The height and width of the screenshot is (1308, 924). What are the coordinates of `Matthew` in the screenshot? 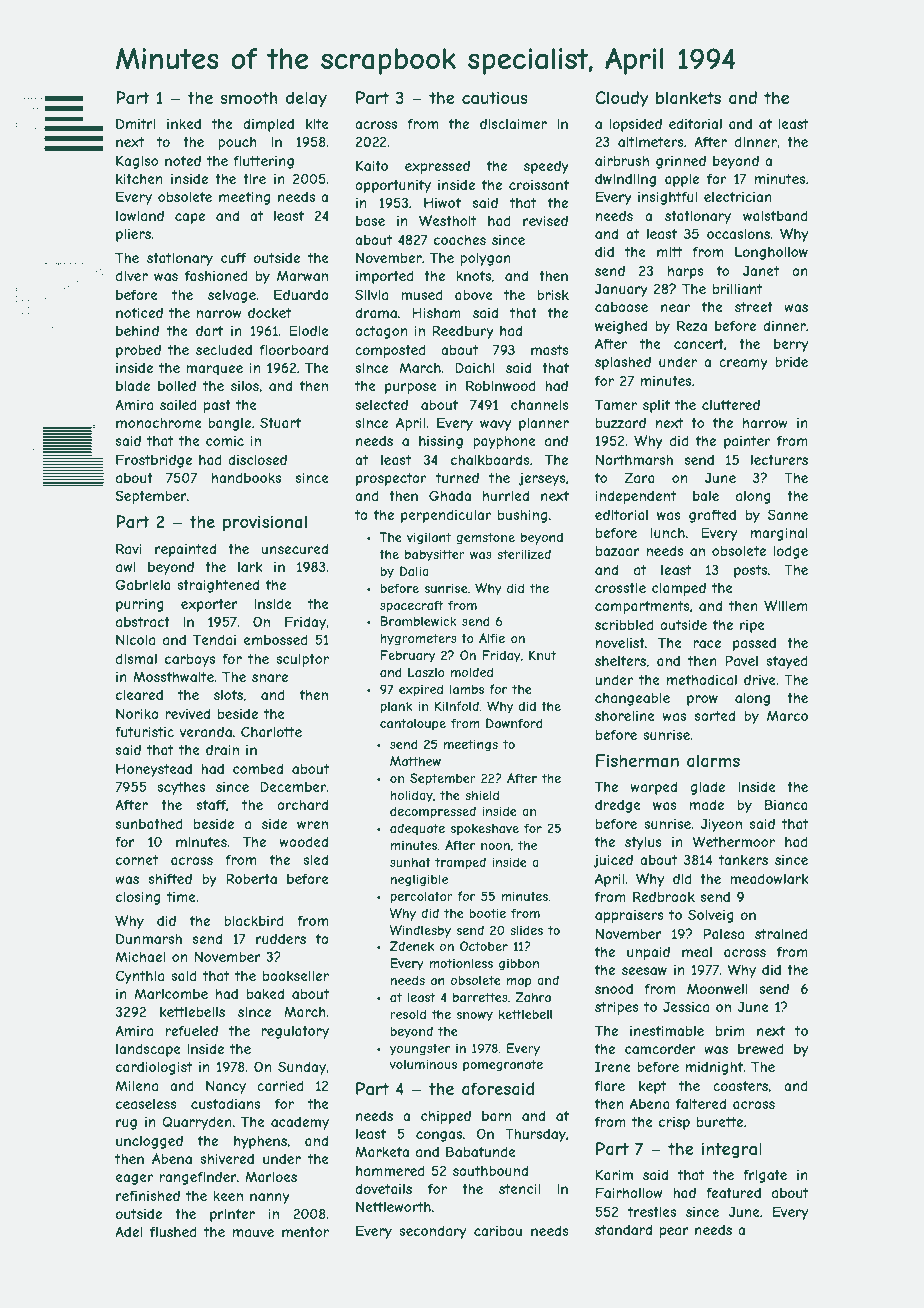 It's located at (415, 761).
